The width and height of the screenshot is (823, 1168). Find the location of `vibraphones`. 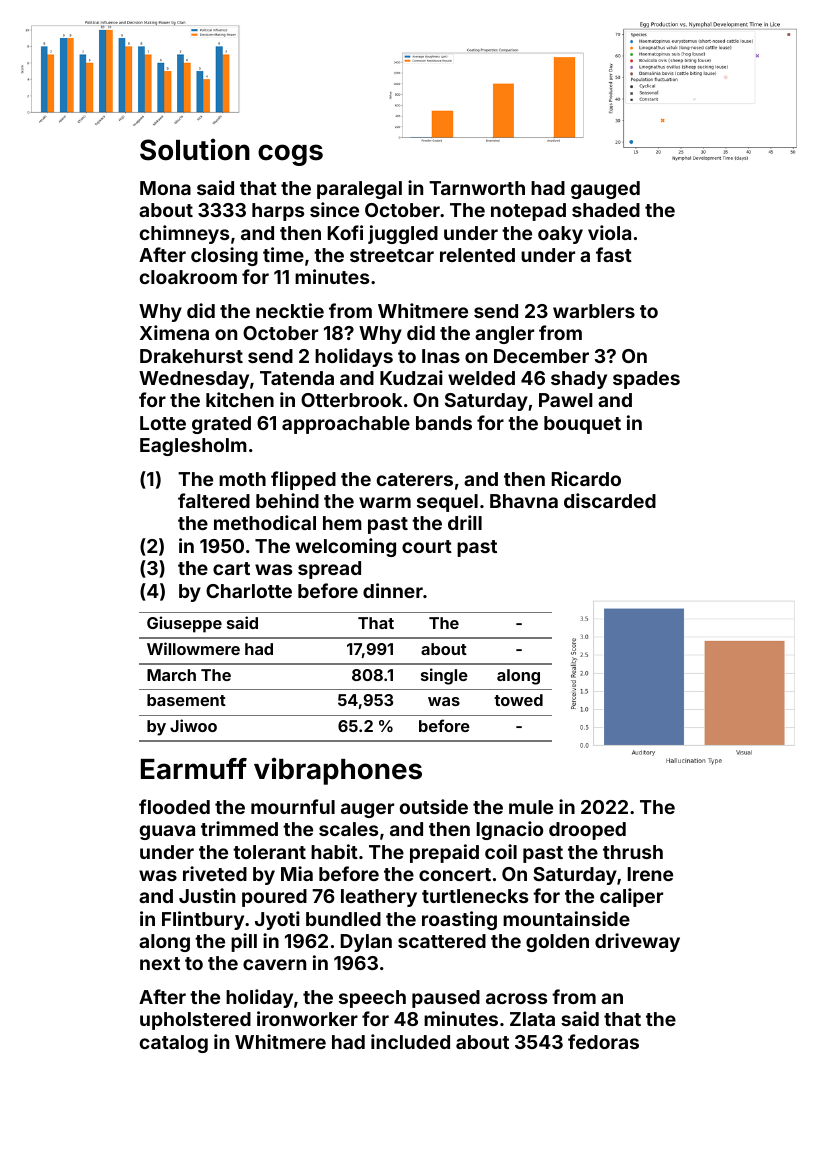

vibraphones is located at coordinates (338, 771).
